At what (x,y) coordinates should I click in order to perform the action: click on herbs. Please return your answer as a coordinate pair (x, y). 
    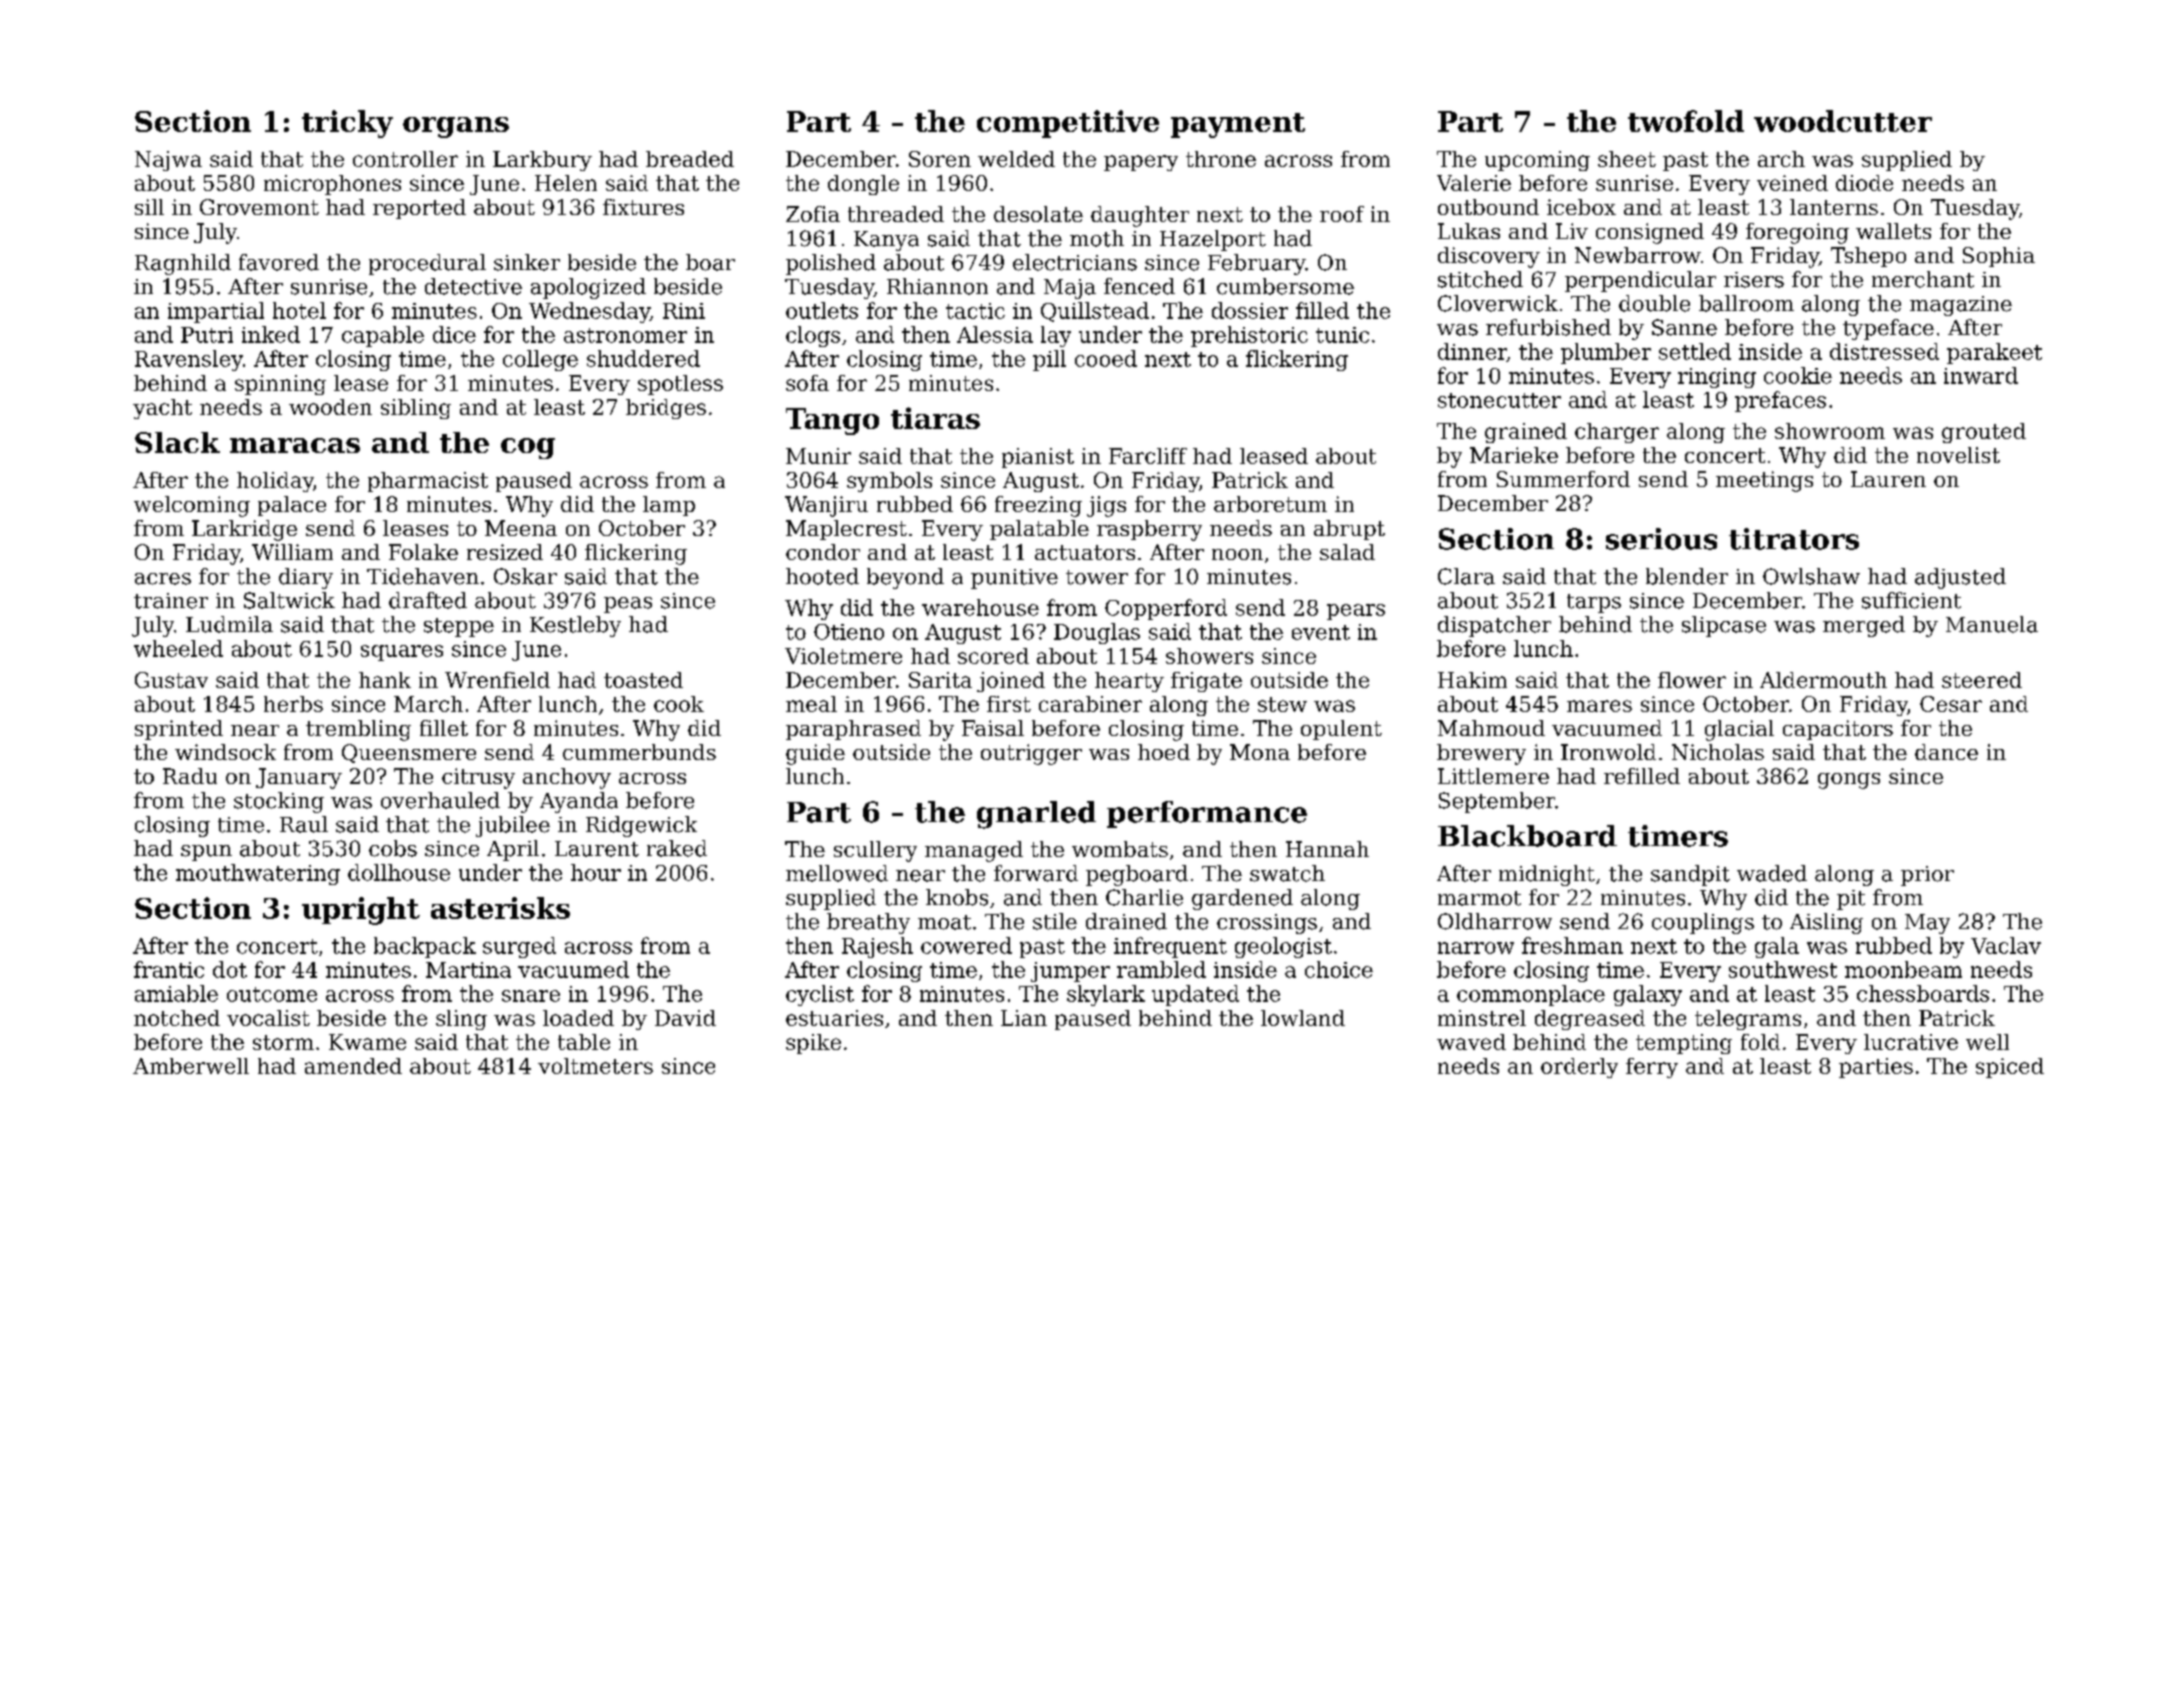
    Looking at the image, I should click on (293, 704).
